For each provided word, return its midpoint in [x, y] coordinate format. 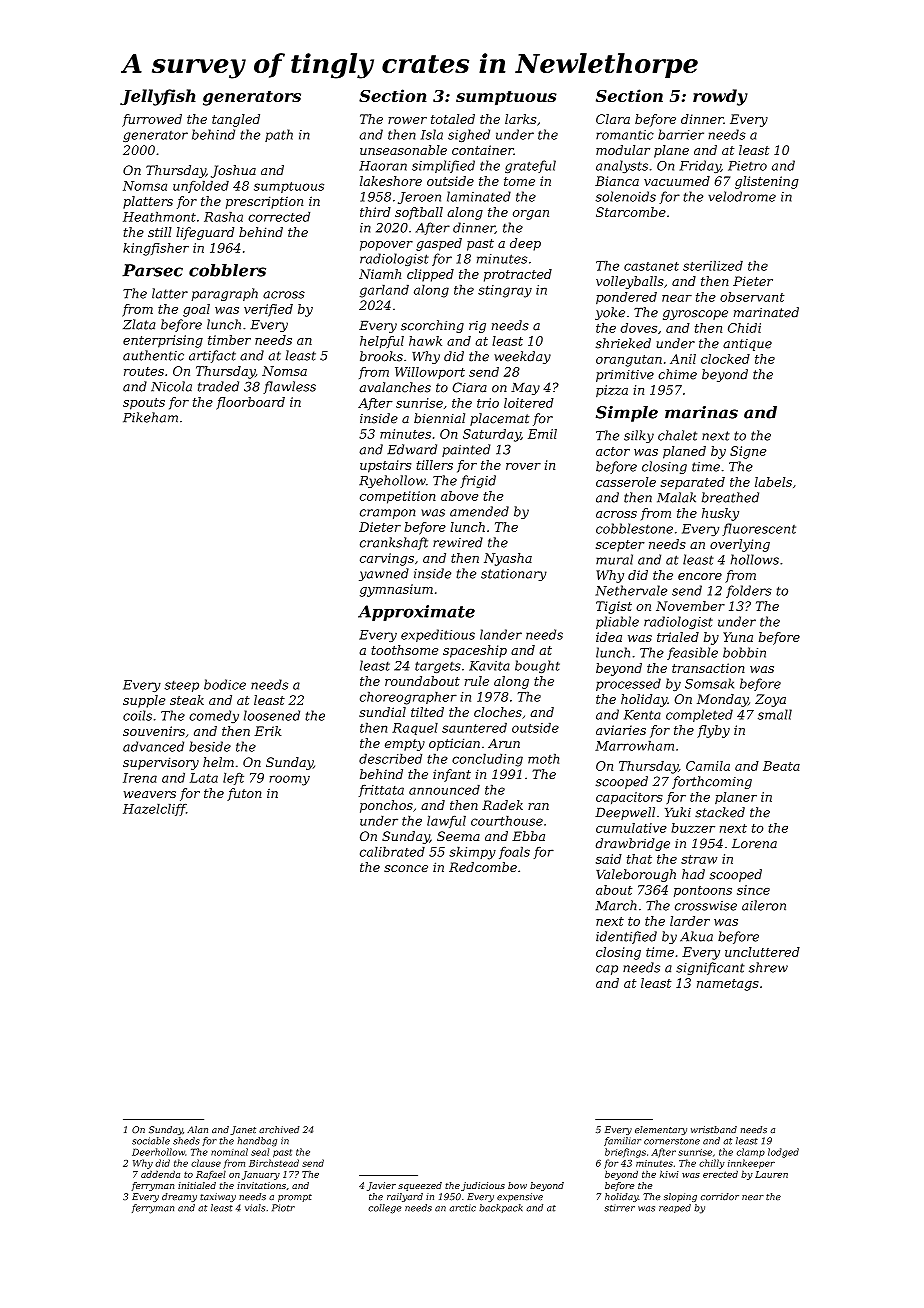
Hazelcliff [154, 810]
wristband [714, 1129]
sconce [406, 868]
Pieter [753, 281]
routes [144, 371]
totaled [453, 119]
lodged [783, 1153]
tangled [236, 120]
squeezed [420, 1186]
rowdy [720, 97]
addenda [160, 1174]
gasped [439, 244]
